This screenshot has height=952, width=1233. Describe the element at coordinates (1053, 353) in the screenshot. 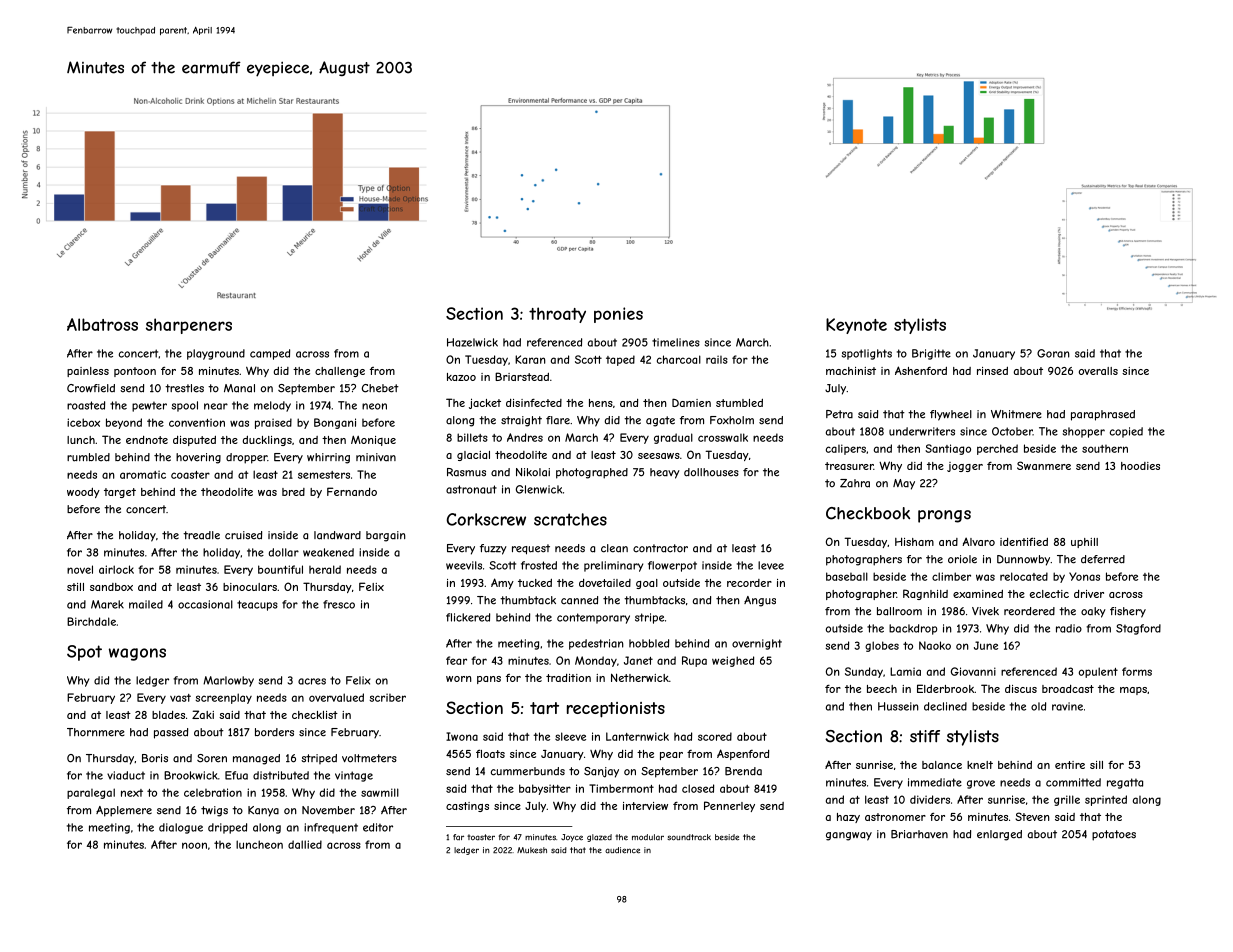

I see `Goran` at that location.
